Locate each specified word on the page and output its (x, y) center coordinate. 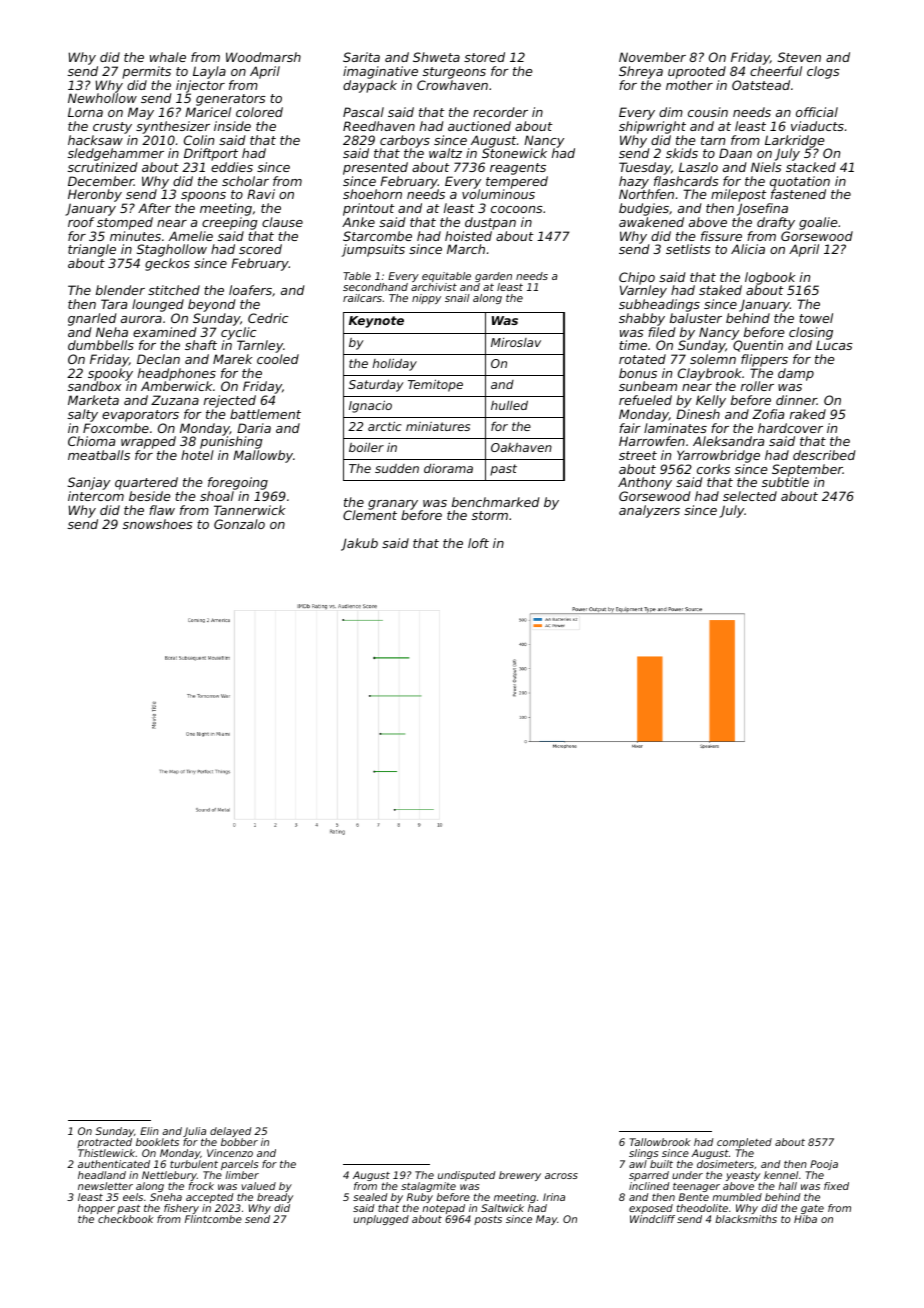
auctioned (479, 126)
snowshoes (158, 524)
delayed (231, 1132)
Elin (149, 1131)
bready (275, 1198)
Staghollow (172, 250)
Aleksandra (728, 441)
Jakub (359, 544)
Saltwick (502, 1208)
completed (744, 1143)
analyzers (649, 511)
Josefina (762, 209)
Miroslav (516, 342)
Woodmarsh (263, 57)
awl (638, 1164)
